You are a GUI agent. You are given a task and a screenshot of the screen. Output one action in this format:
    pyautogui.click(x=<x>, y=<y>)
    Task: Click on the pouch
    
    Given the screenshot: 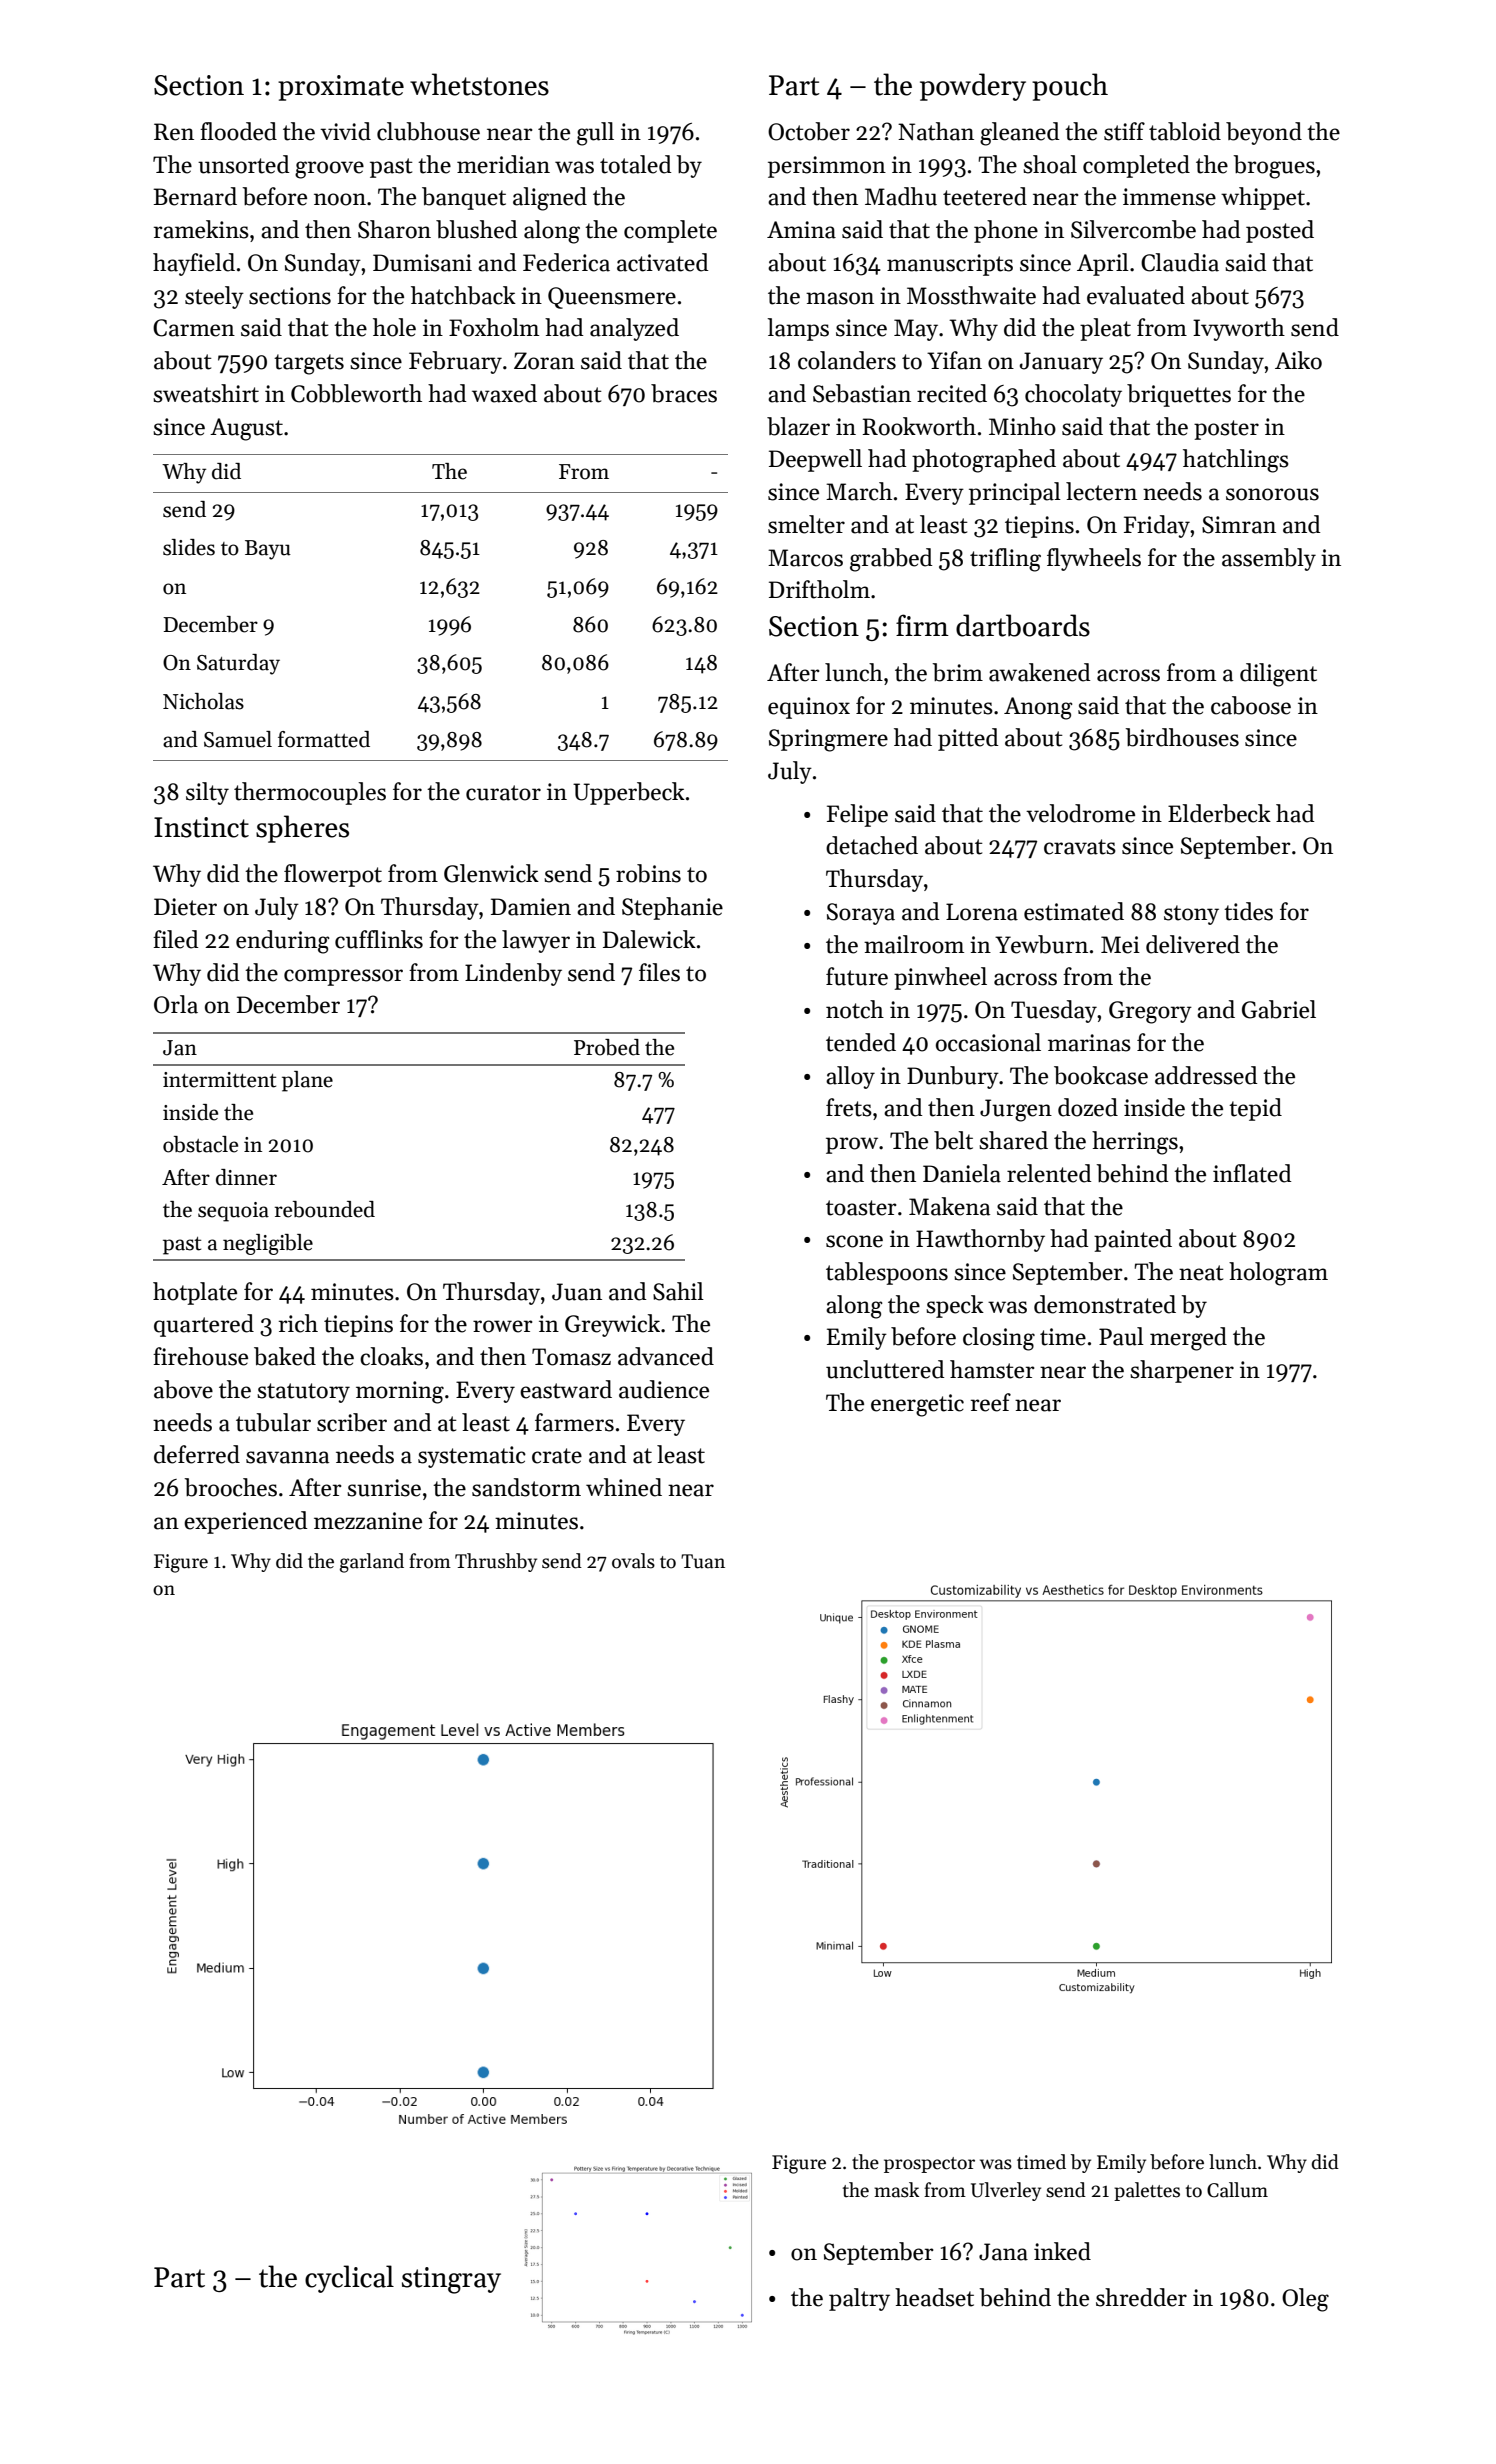 What is the action you would take?
    pyautogui.click(x=1070, y=87)
